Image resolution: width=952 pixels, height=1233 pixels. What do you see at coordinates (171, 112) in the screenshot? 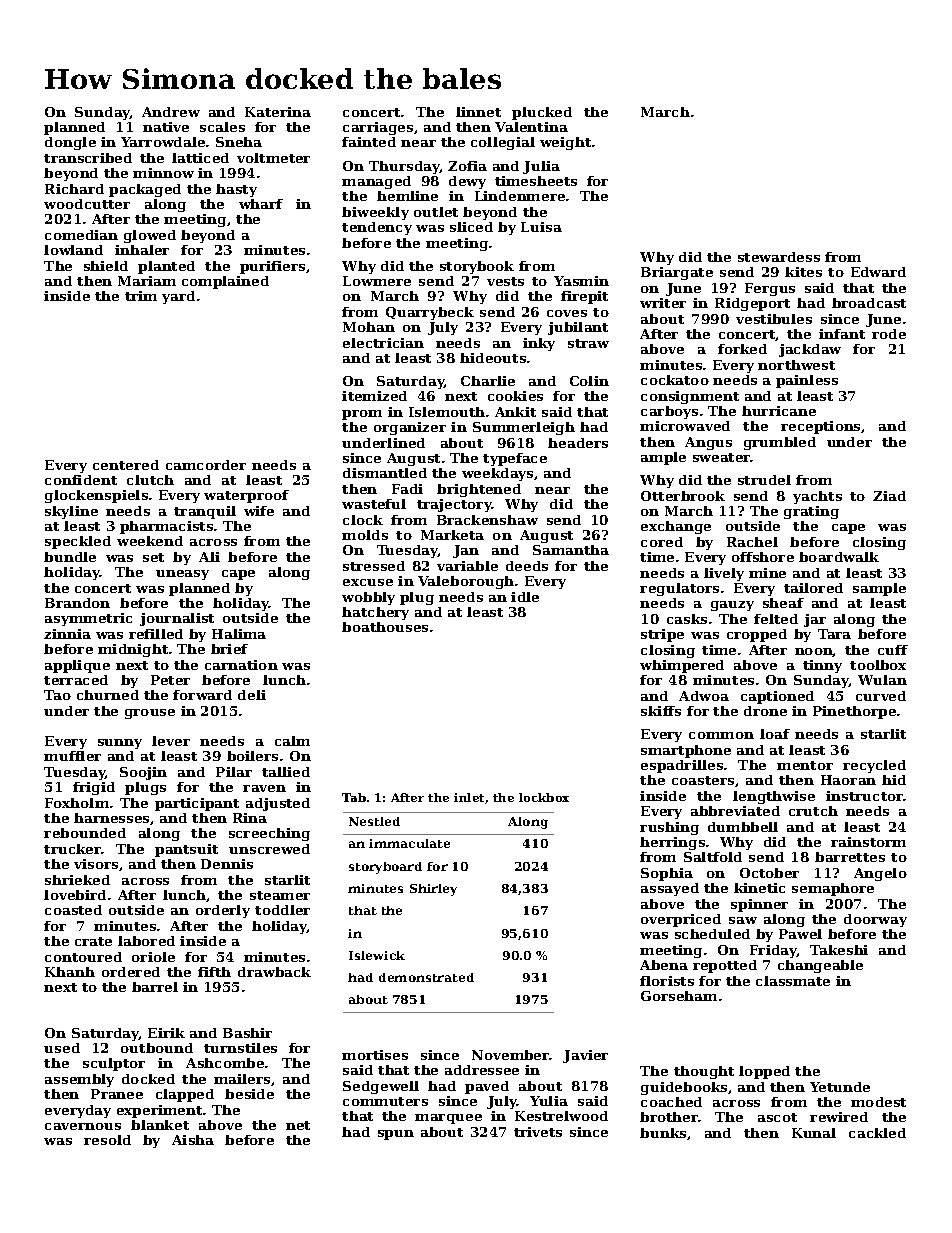
I see `Andrew` at bounding box center [171, 112].
